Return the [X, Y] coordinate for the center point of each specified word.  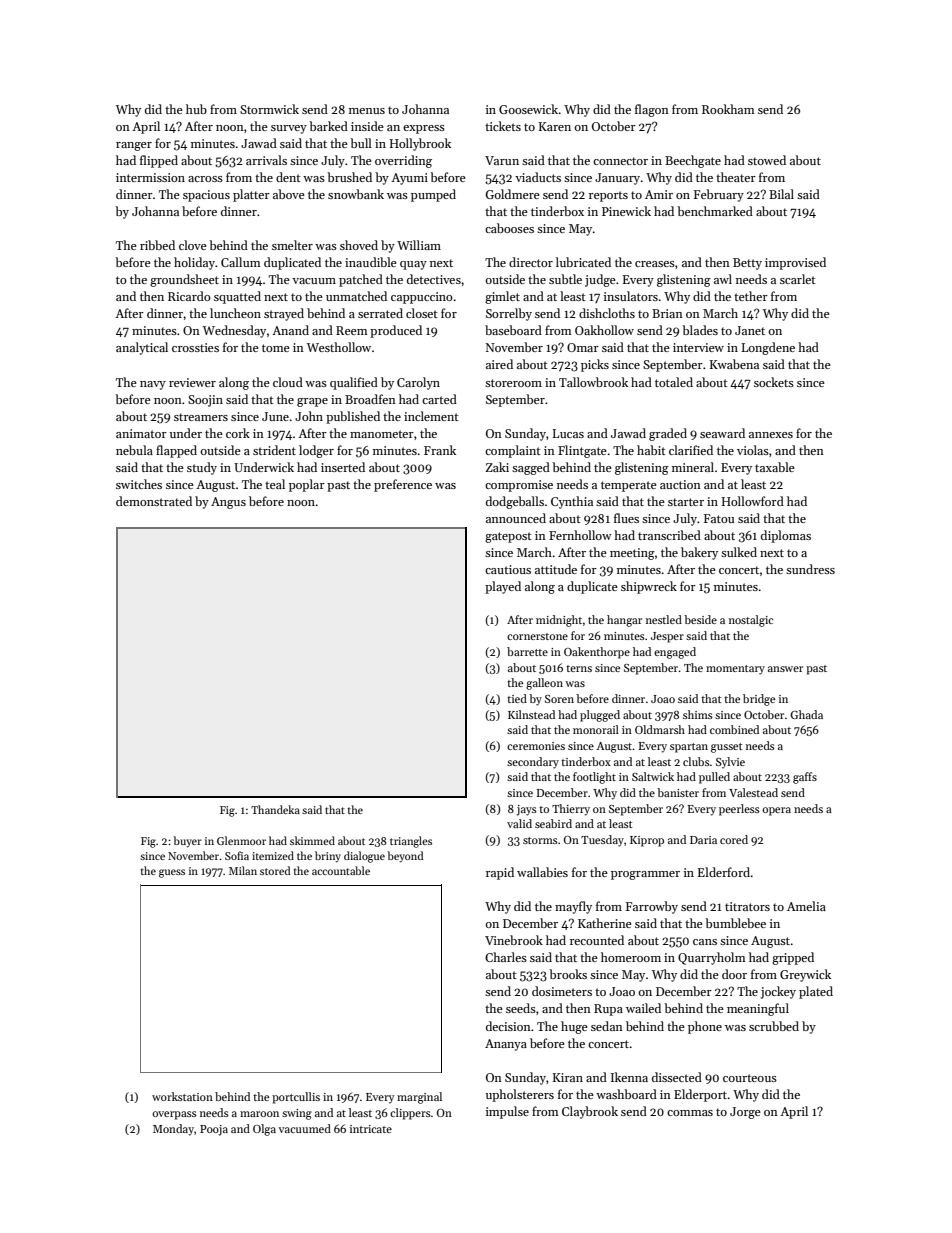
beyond [406, 857]
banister [678, 792]
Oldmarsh [660, 729]
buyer [188, 842]
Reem [352, 330]
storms [540, 840]
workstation [182, 1096]
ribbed [157, 245]
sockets [774, 382]
